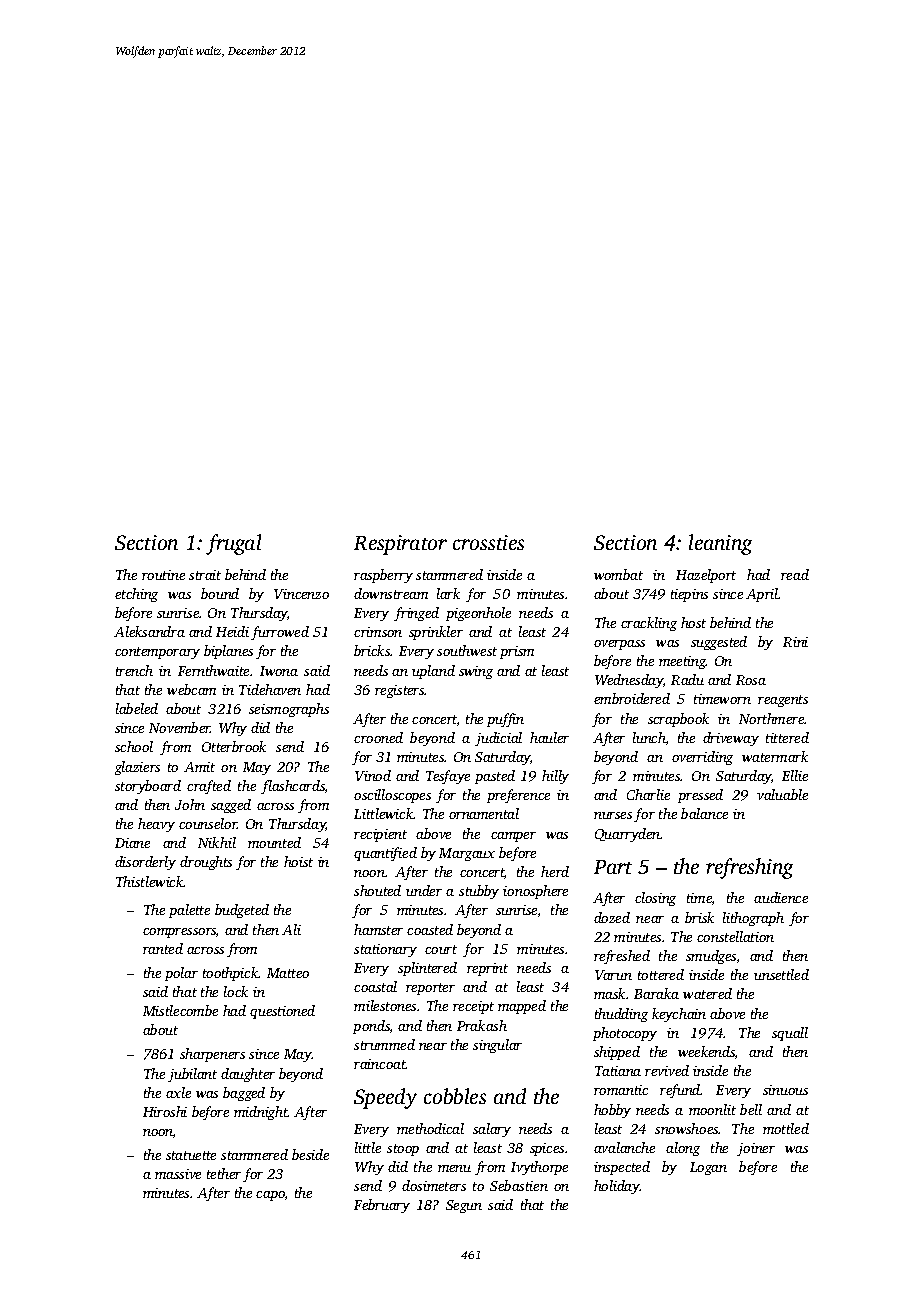  Describe the element at coordinates (464, 1206) in the image. I see `Segun` at that location.
